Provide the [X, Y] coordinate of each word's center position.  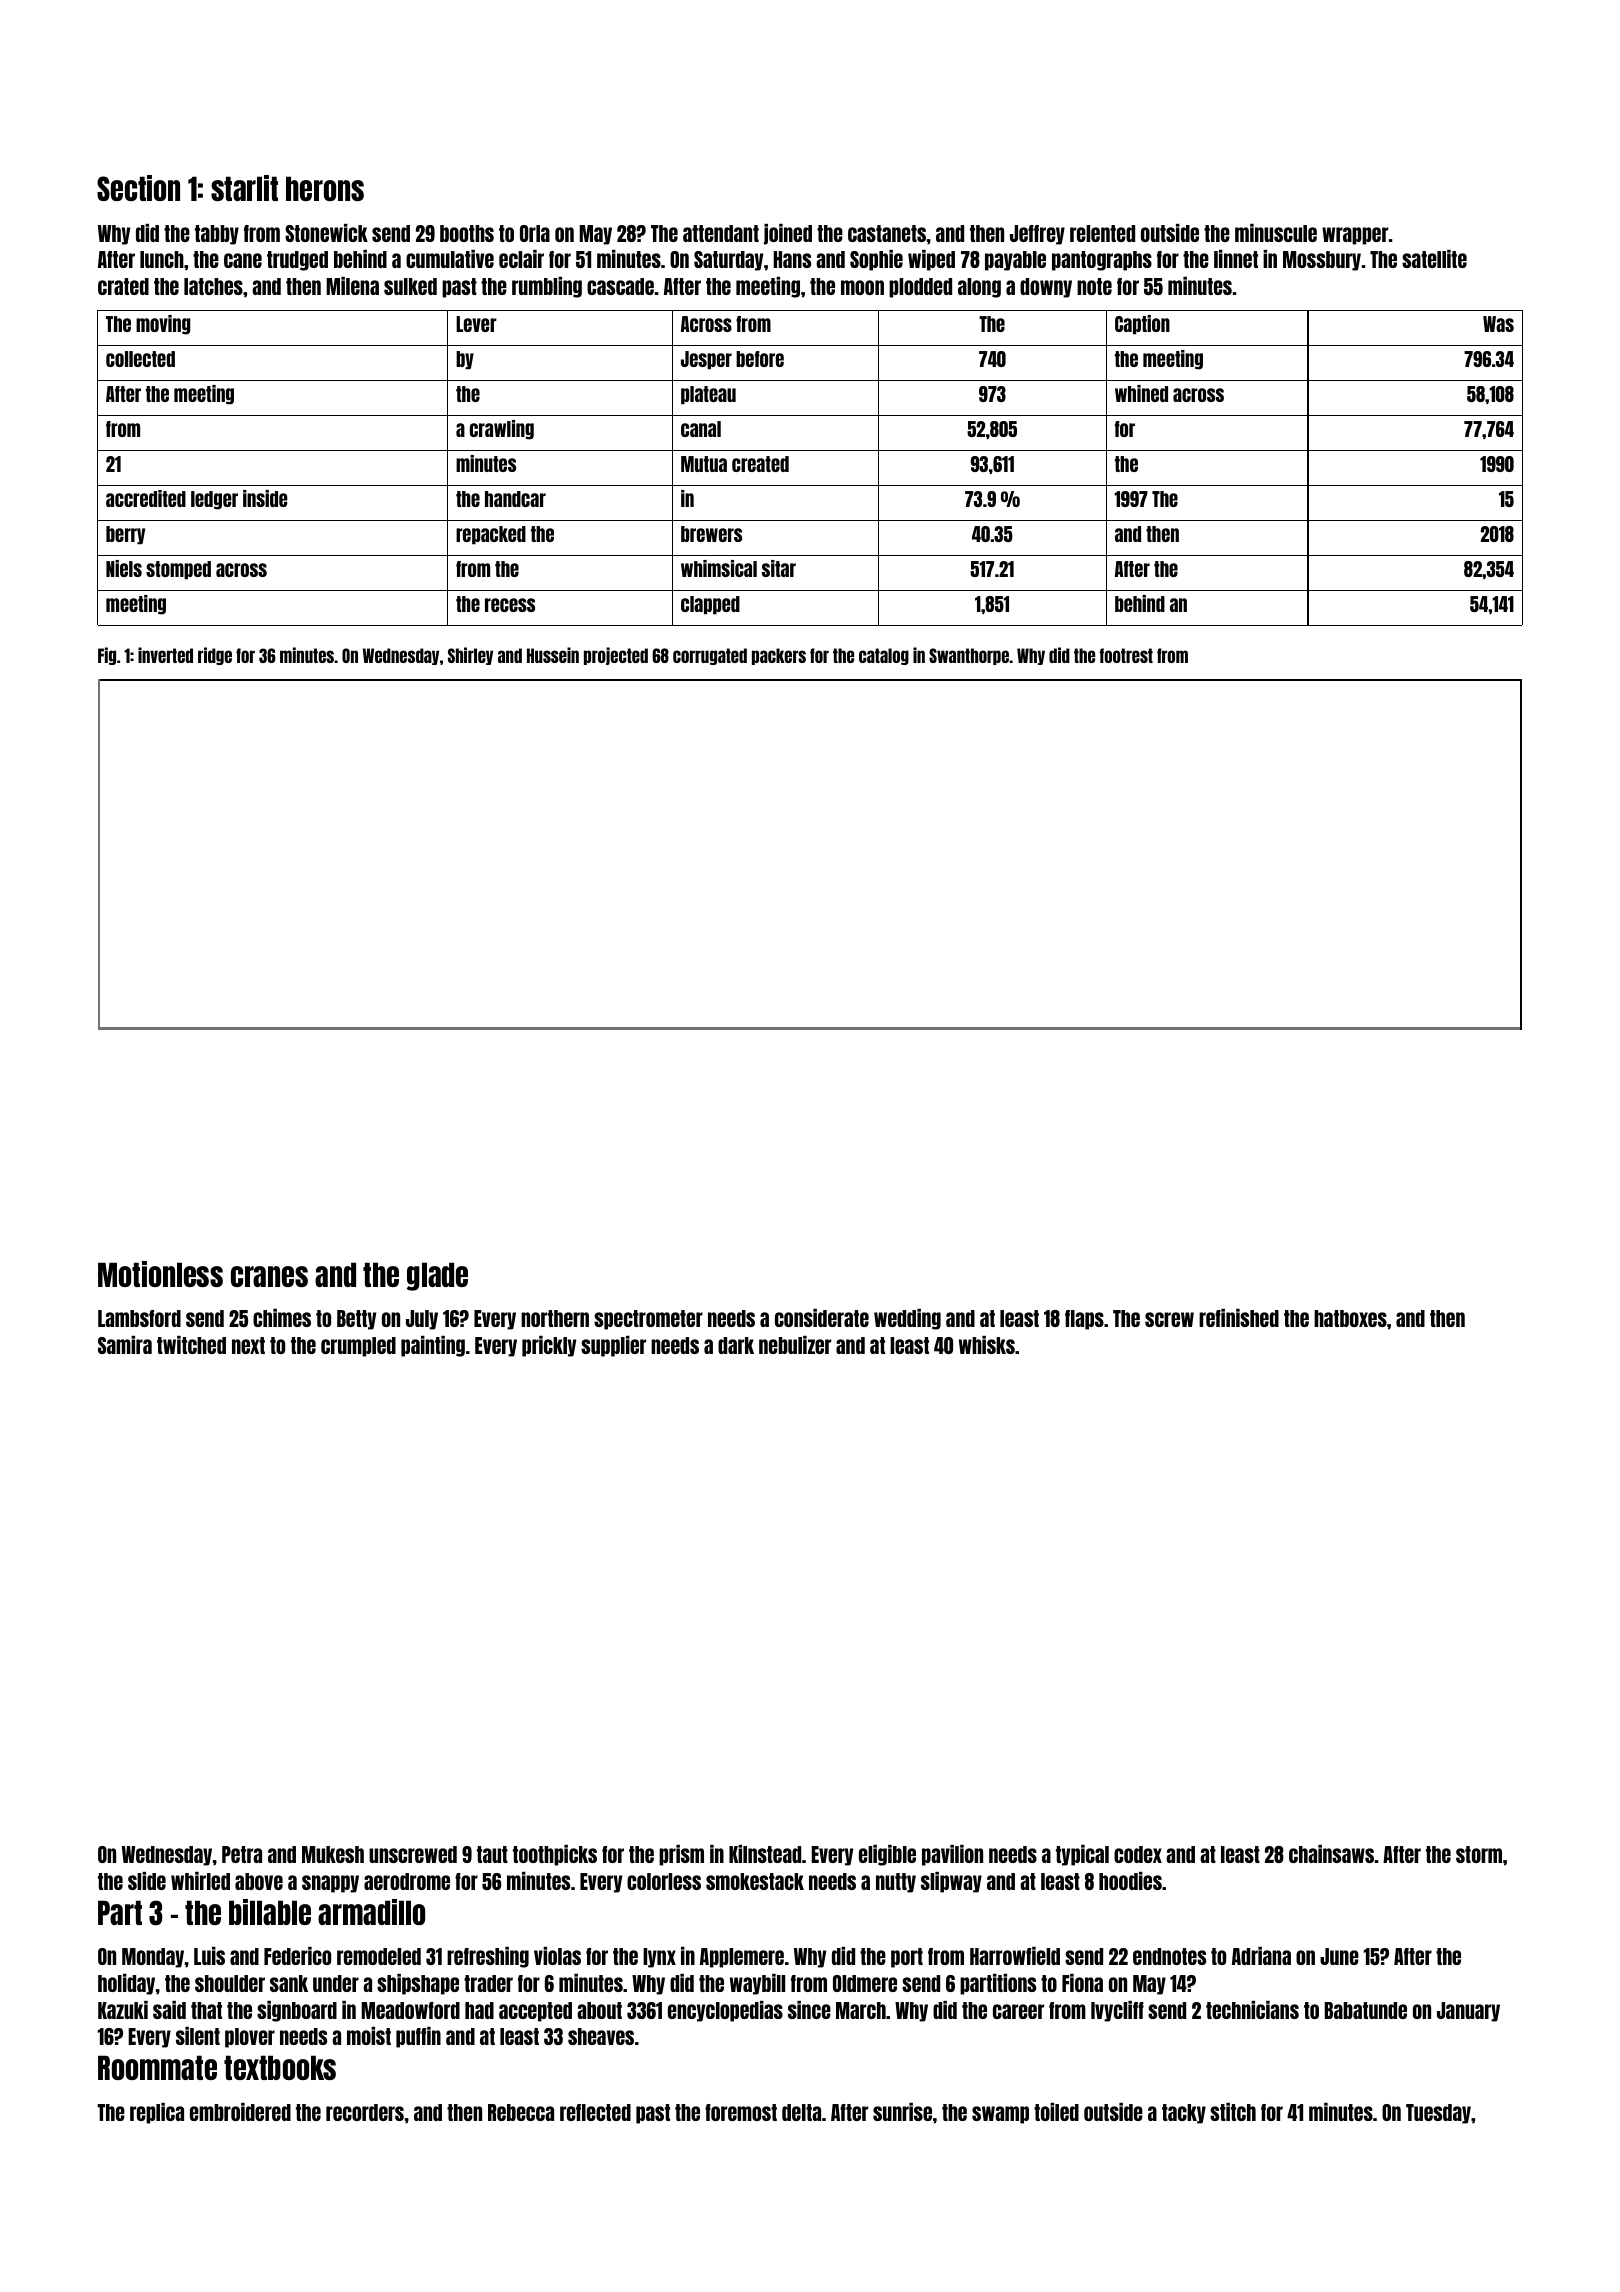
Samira [125, 1345]
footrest [1126, 655]
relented [1102, 233]
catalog [884, 656]
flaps [1084, 1320]
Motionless [160, 1274]
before [760, 359]
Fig [107, 656]
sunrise [902, 2112]
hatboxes [1350, 1318]
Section [138, 188]
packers [779, 656]
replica [157, 2113]
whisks [987, 1345]
